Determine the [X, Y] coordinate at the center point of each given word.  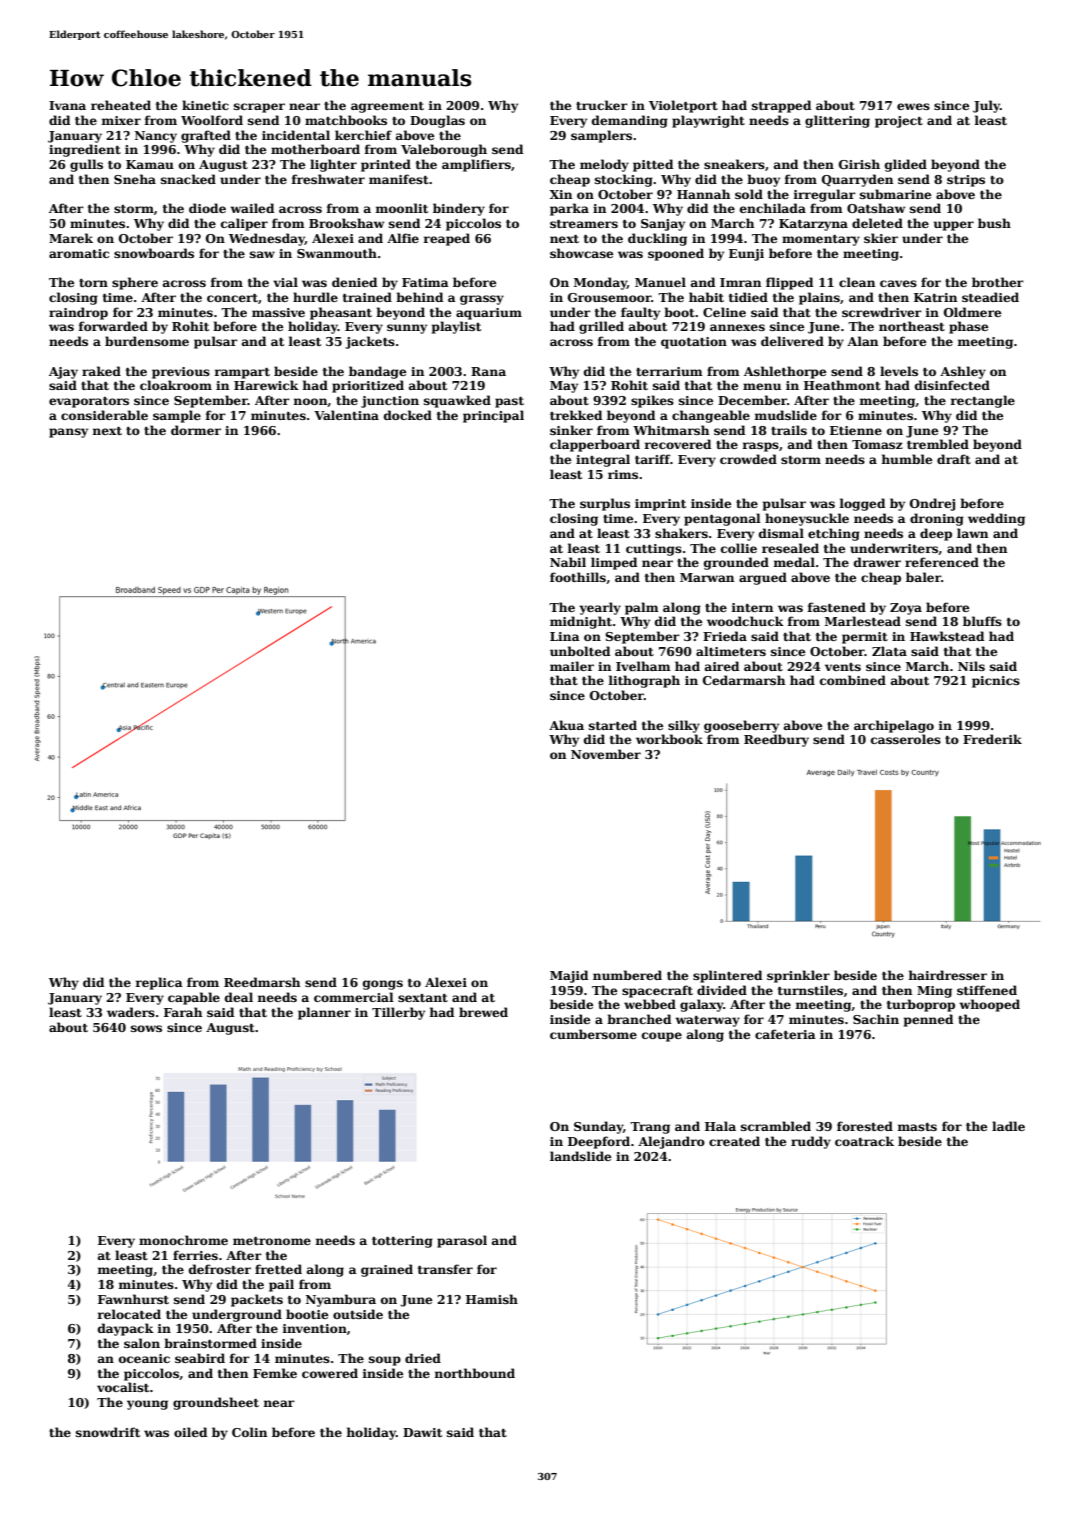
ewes [913, 106]
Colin [249, 1432]
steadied [990, 297]
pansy [68, 433]
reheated [121, 105]
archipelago [894, 726]
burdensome [147, 341]
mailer [572, 666]
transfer [445, 1269]
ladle [1008, 1126]
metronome [272, 1241]
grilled [601, 327]
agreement [387, 107]
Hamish [492, 1299]
